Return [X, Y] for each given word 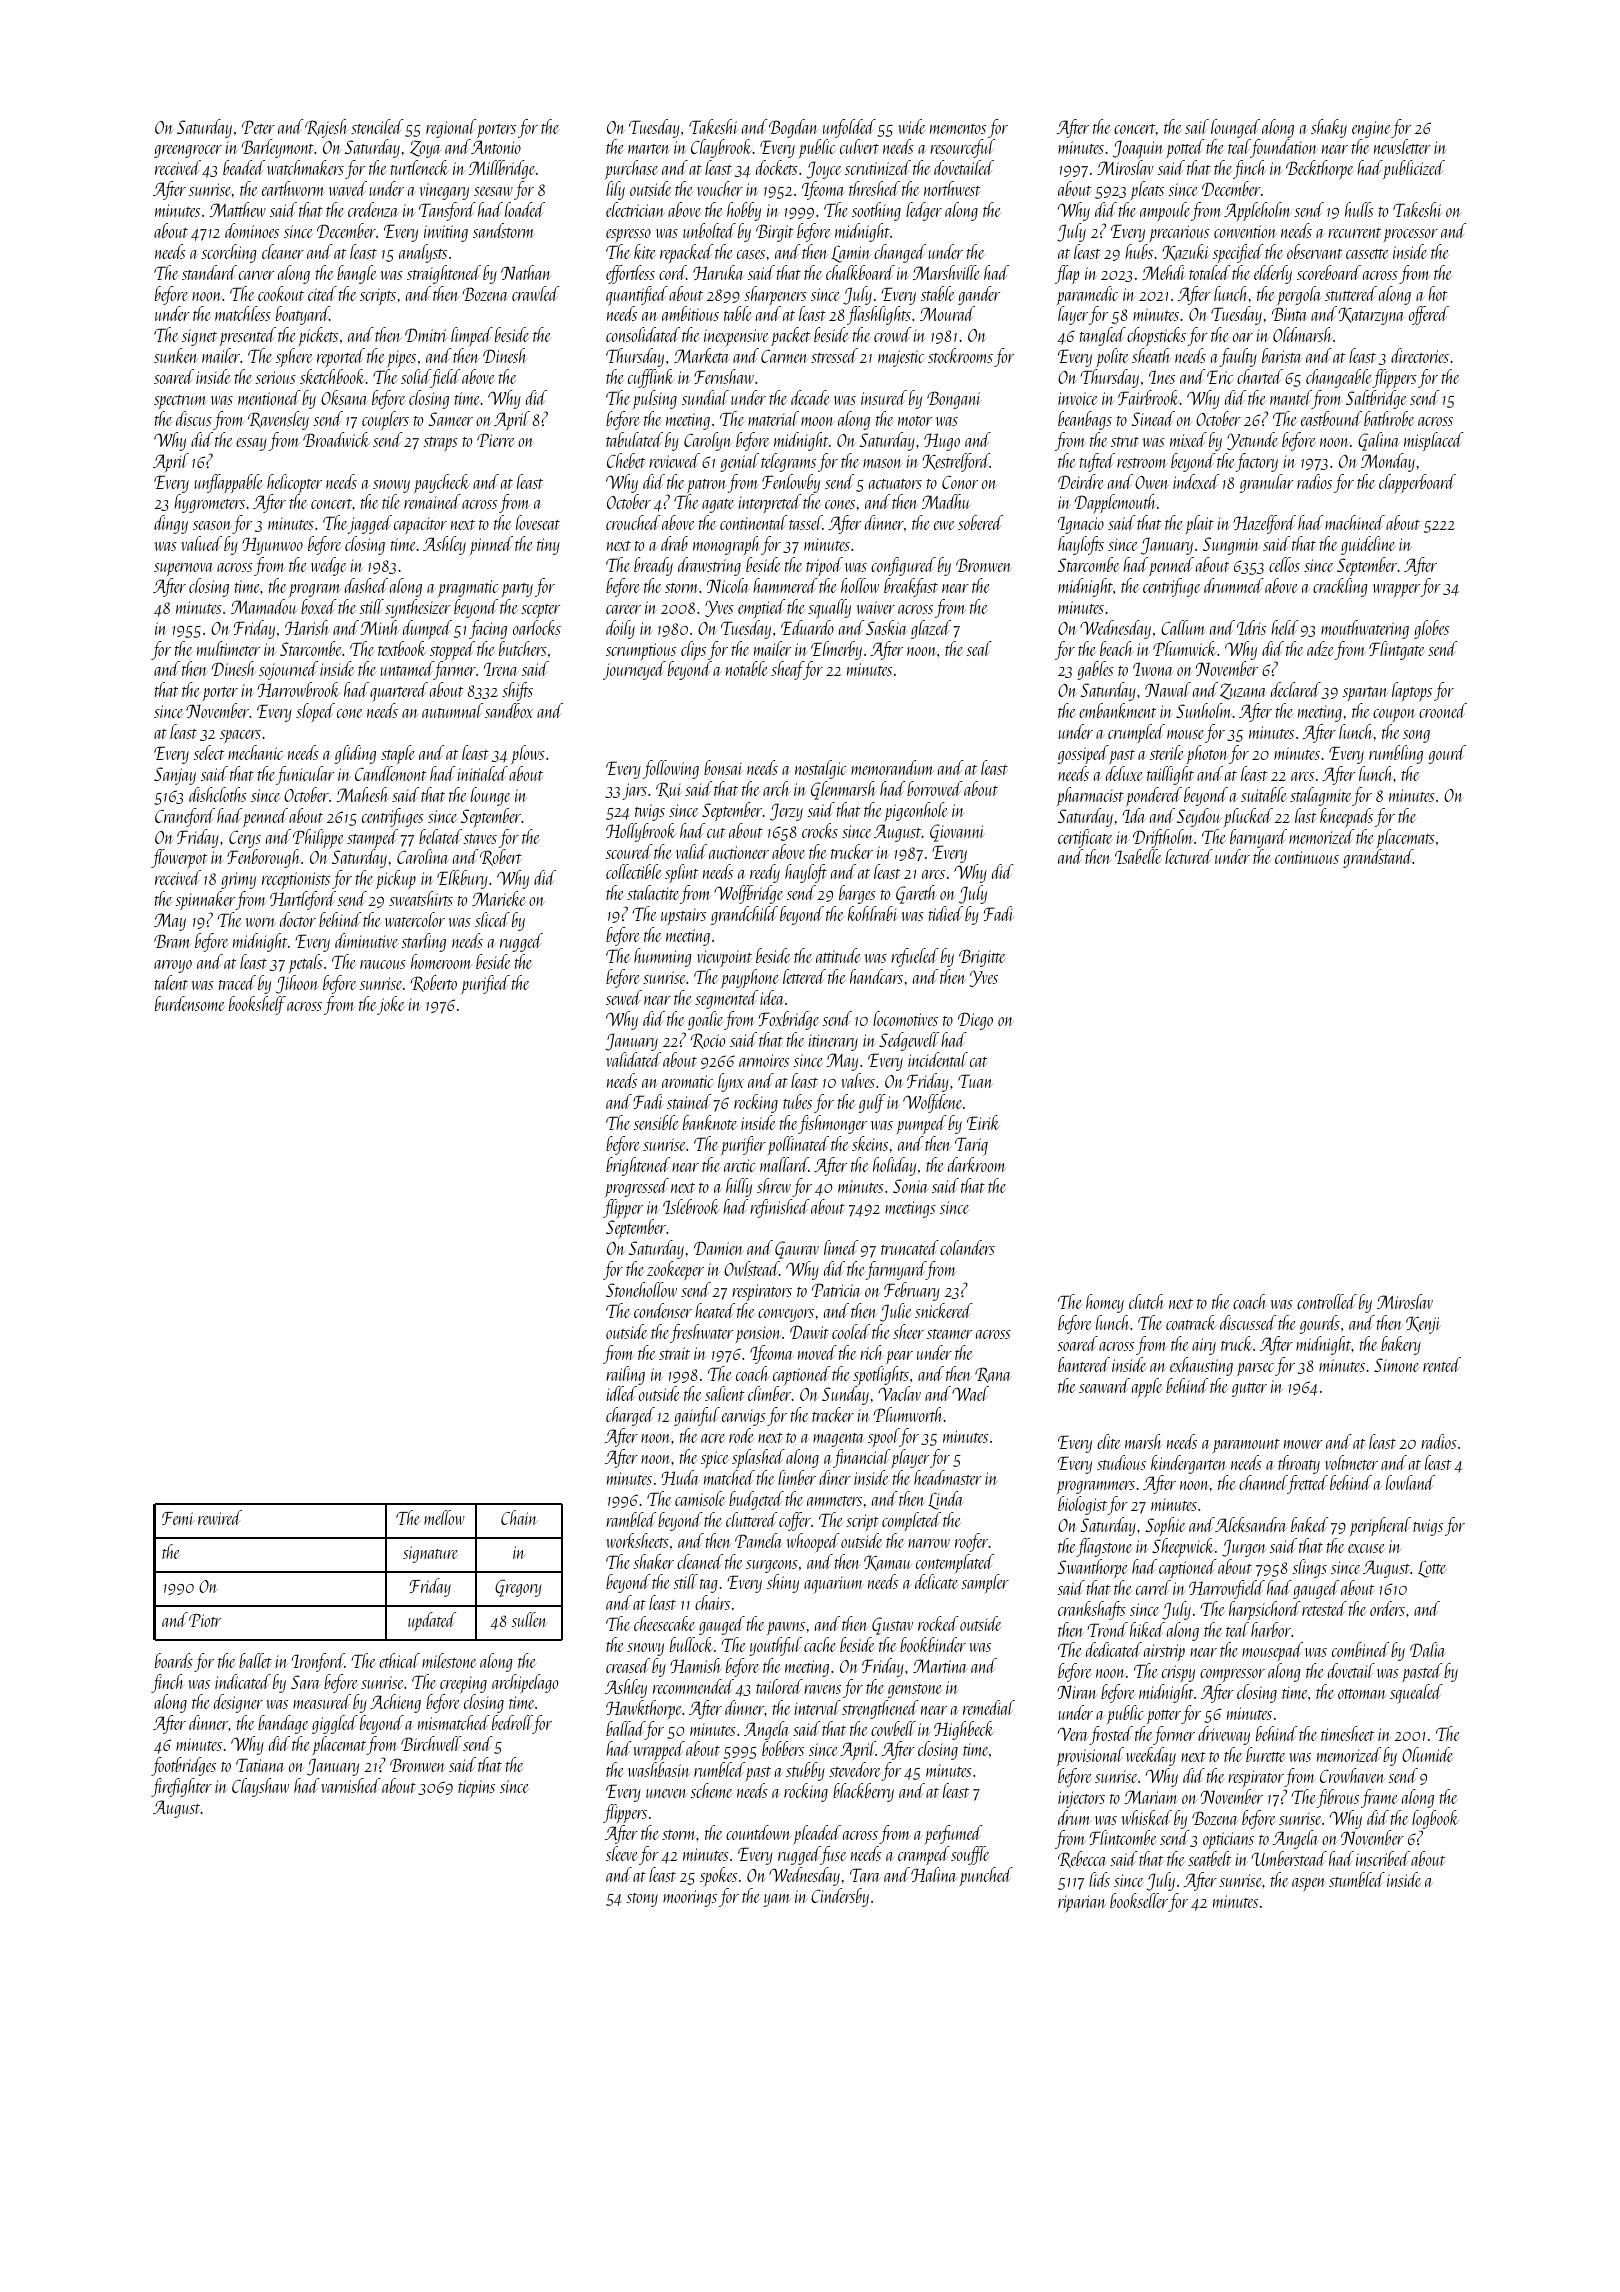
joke [391, 1005]
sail [1197, 126]
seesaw [493, 191]
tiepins [476, 1788]
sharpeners [775, 295]
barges [857, 894]
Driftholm [1163, 838]
